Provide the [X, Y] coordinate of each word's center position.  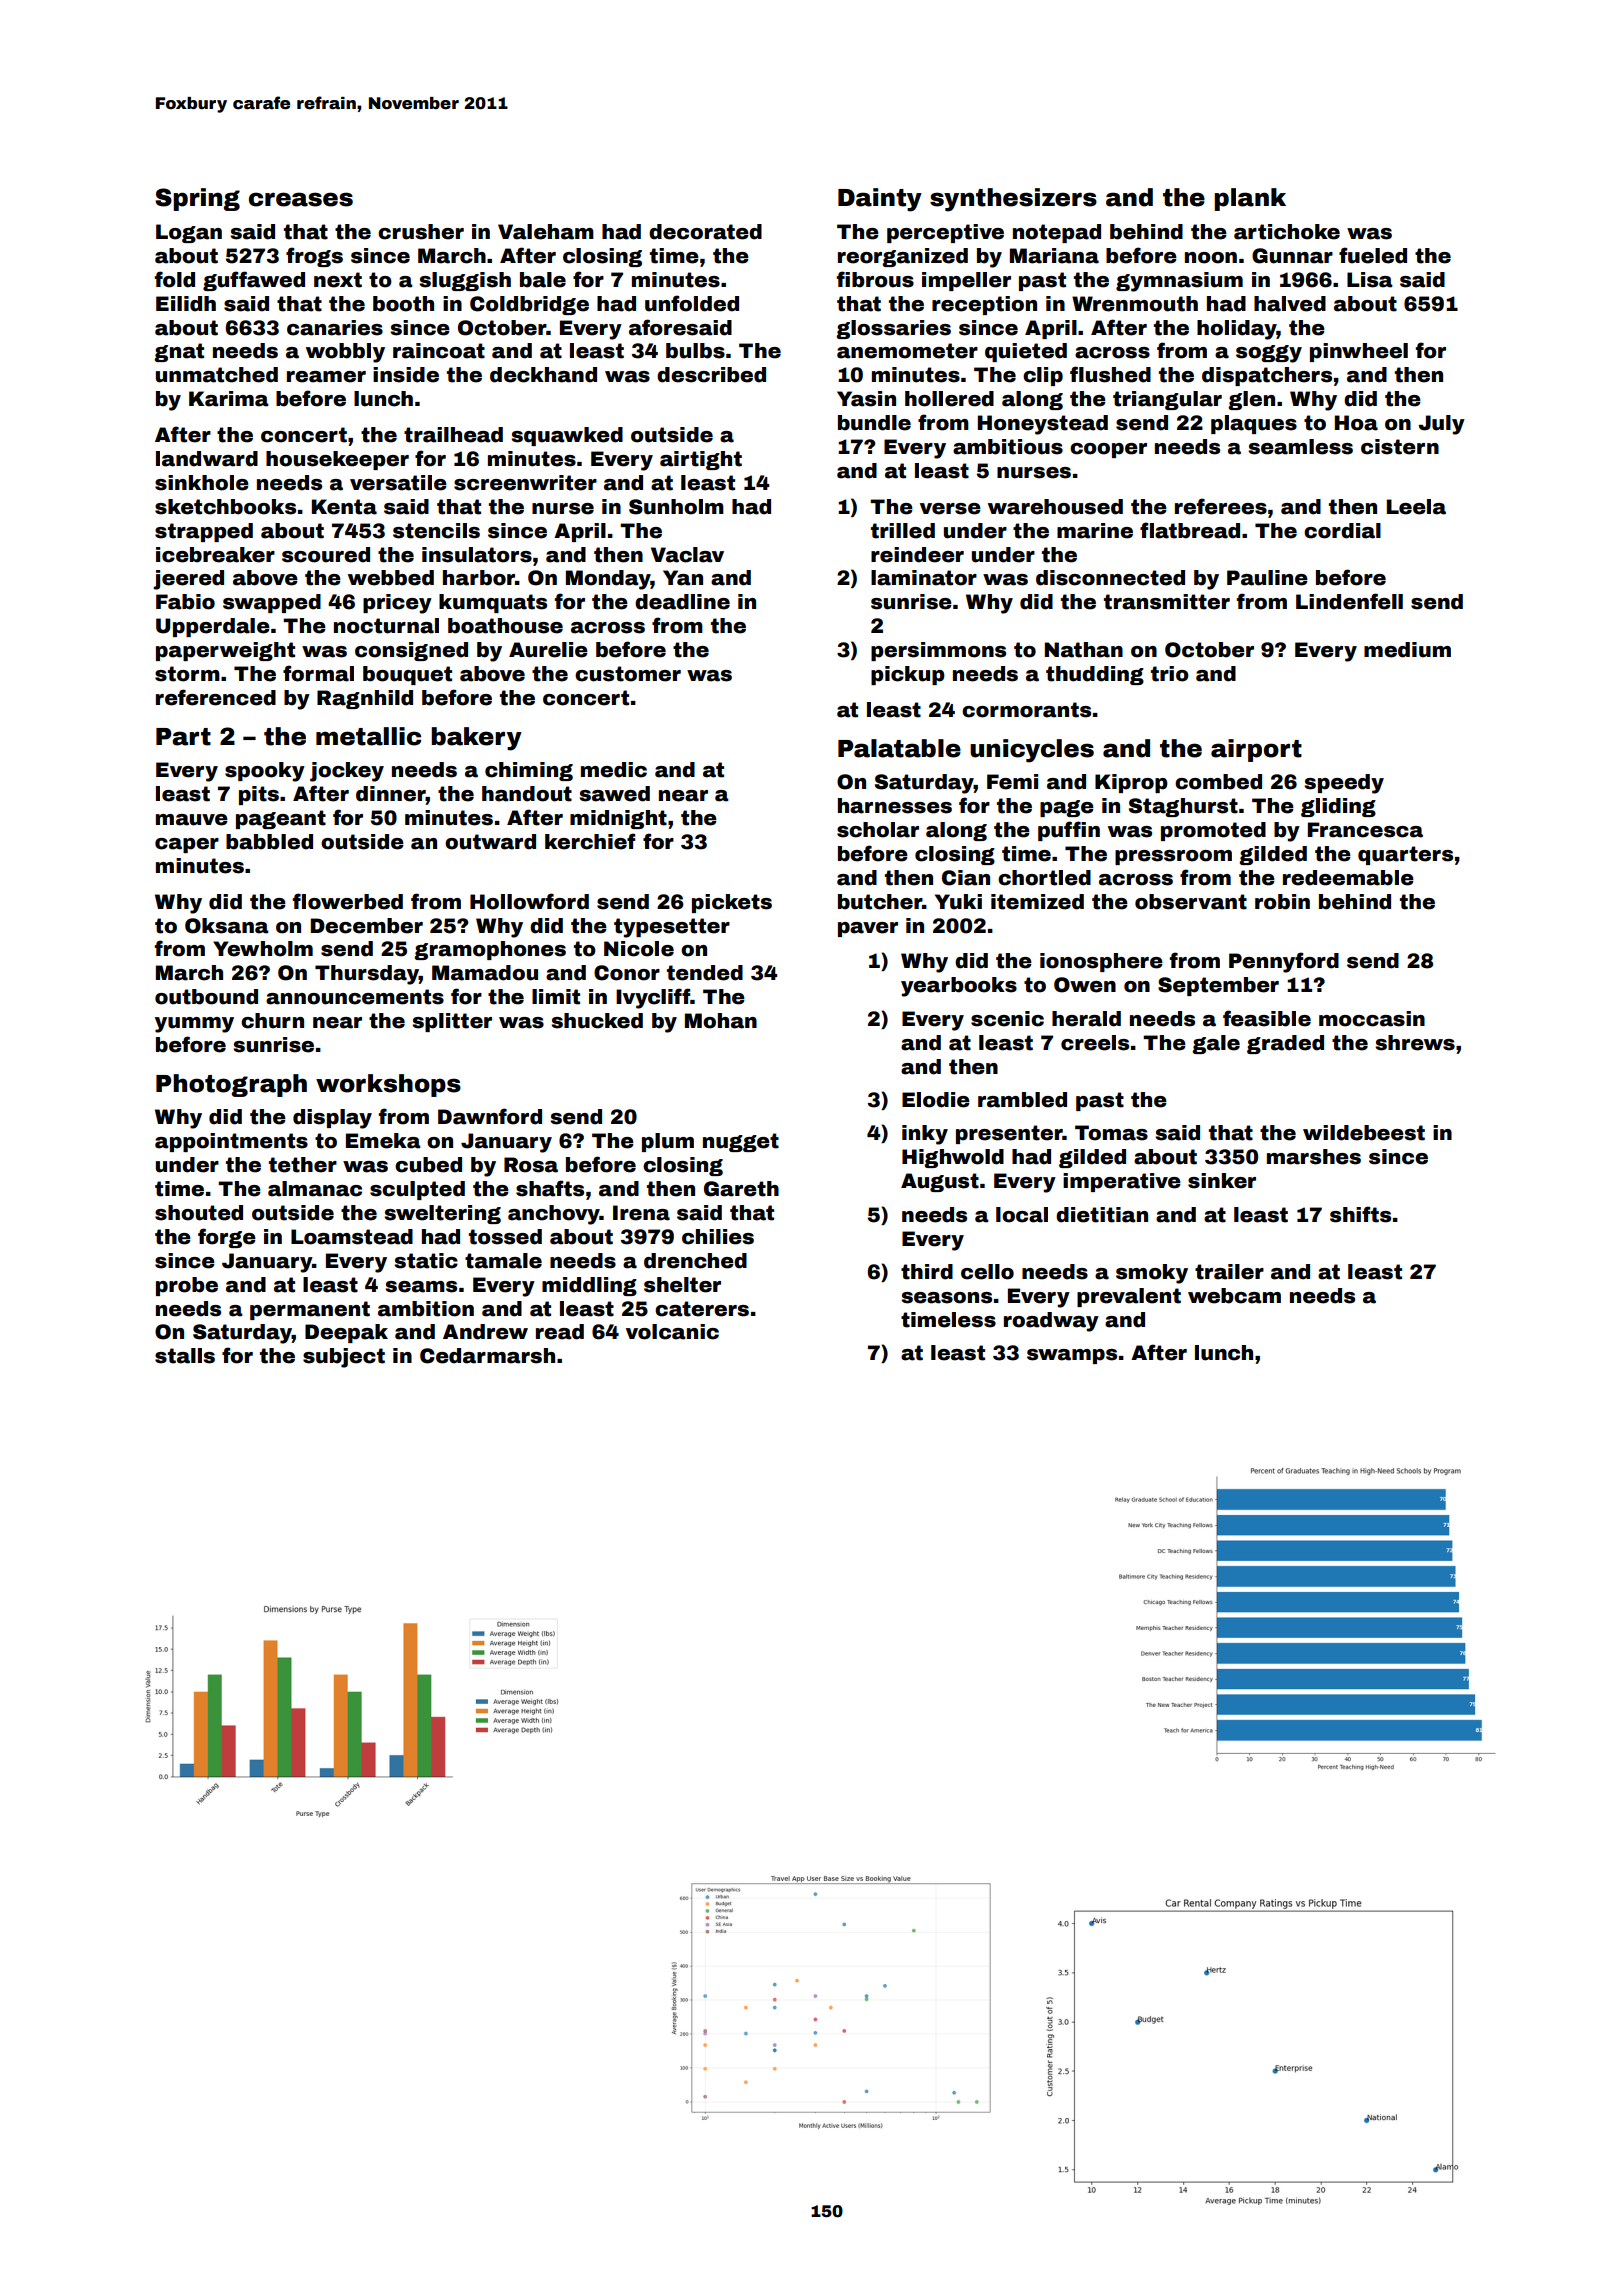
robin [1282, 902]
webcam [1234, 1296]
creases [301, 199]
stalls [185, 1356]
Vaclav [687, 555]
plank [1250, 199]
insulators [477, 555]
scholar [878, 830]
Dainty [880, 200]
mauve [192, 820]
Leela [1416, 507]
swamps [1072, 1356]
